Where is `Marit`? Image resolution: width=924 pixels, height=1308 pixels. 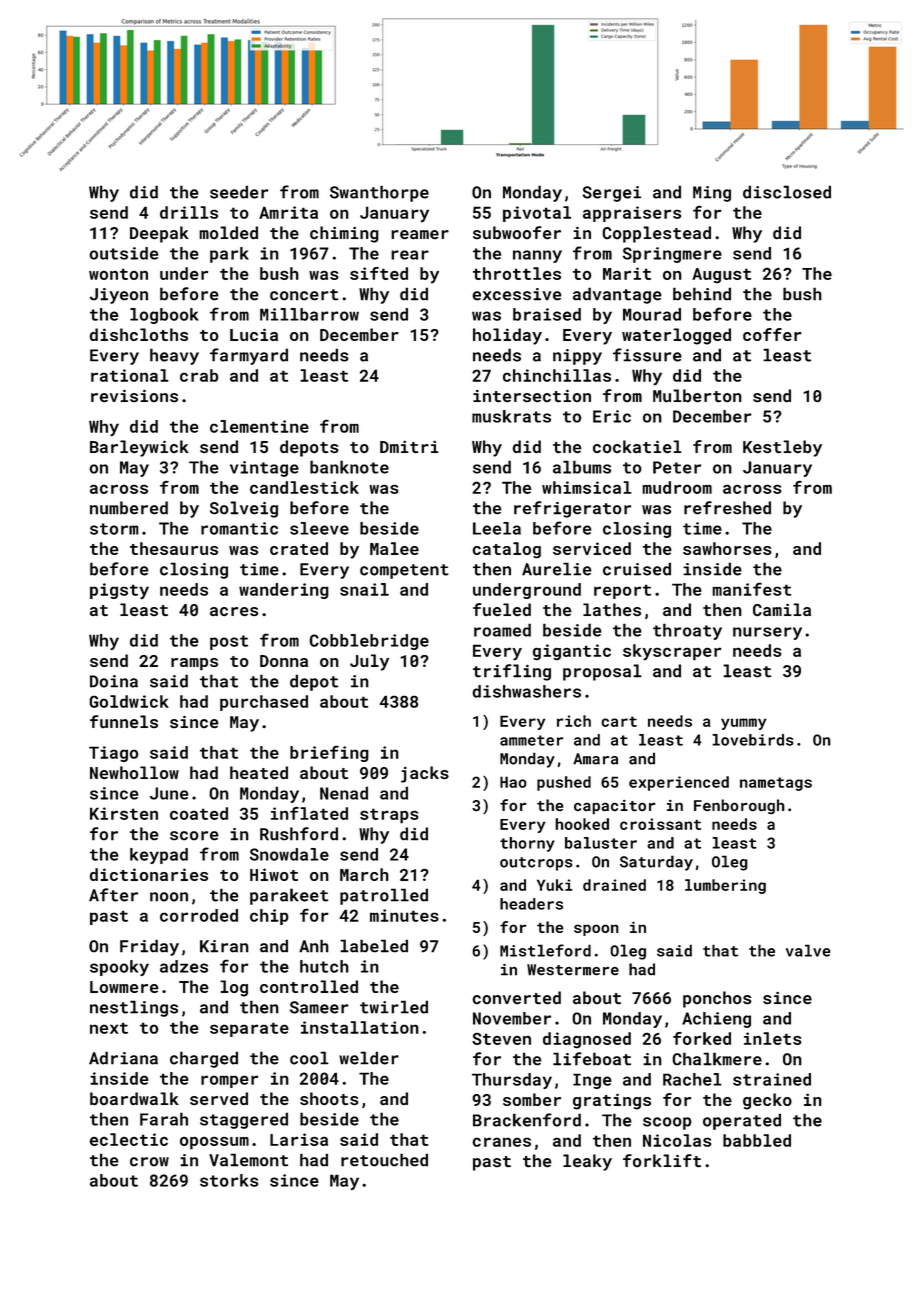
Marit is located at coordinates (627, 273).
